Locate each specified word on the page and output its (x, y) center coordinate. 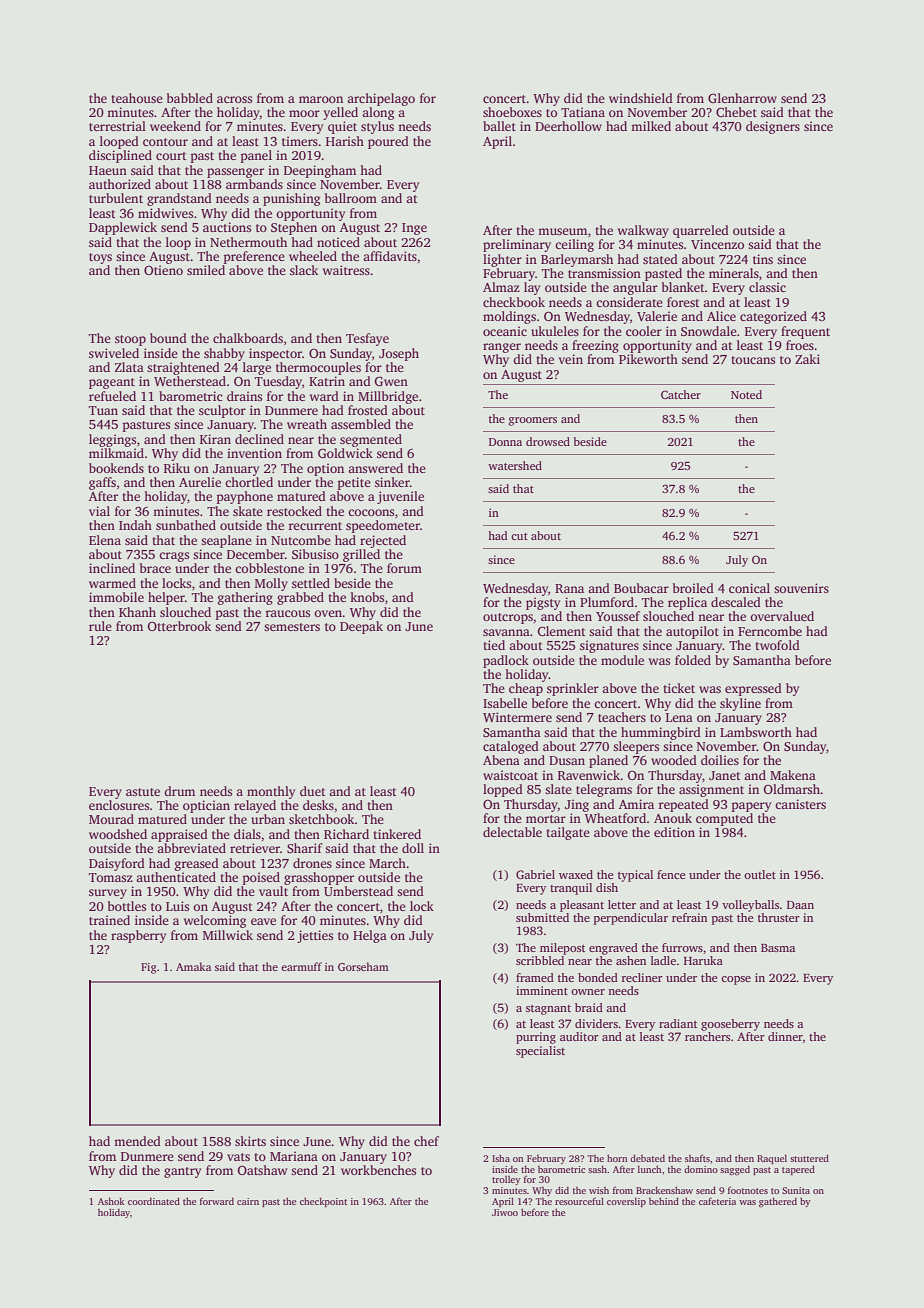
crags (174, 557)
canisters (800, 804)
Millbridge (388, 397)
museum (562, 231)
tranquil (571, 889)
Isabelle (505, 703)
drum (179, 791)
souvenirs (801, 588)
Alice (721, 316)
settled (311, 583)
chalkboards (248, 338)
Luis (177, 906)
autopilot (692, 632)
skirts (250, 1141)
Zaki (807, 359)
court (171, 156)
